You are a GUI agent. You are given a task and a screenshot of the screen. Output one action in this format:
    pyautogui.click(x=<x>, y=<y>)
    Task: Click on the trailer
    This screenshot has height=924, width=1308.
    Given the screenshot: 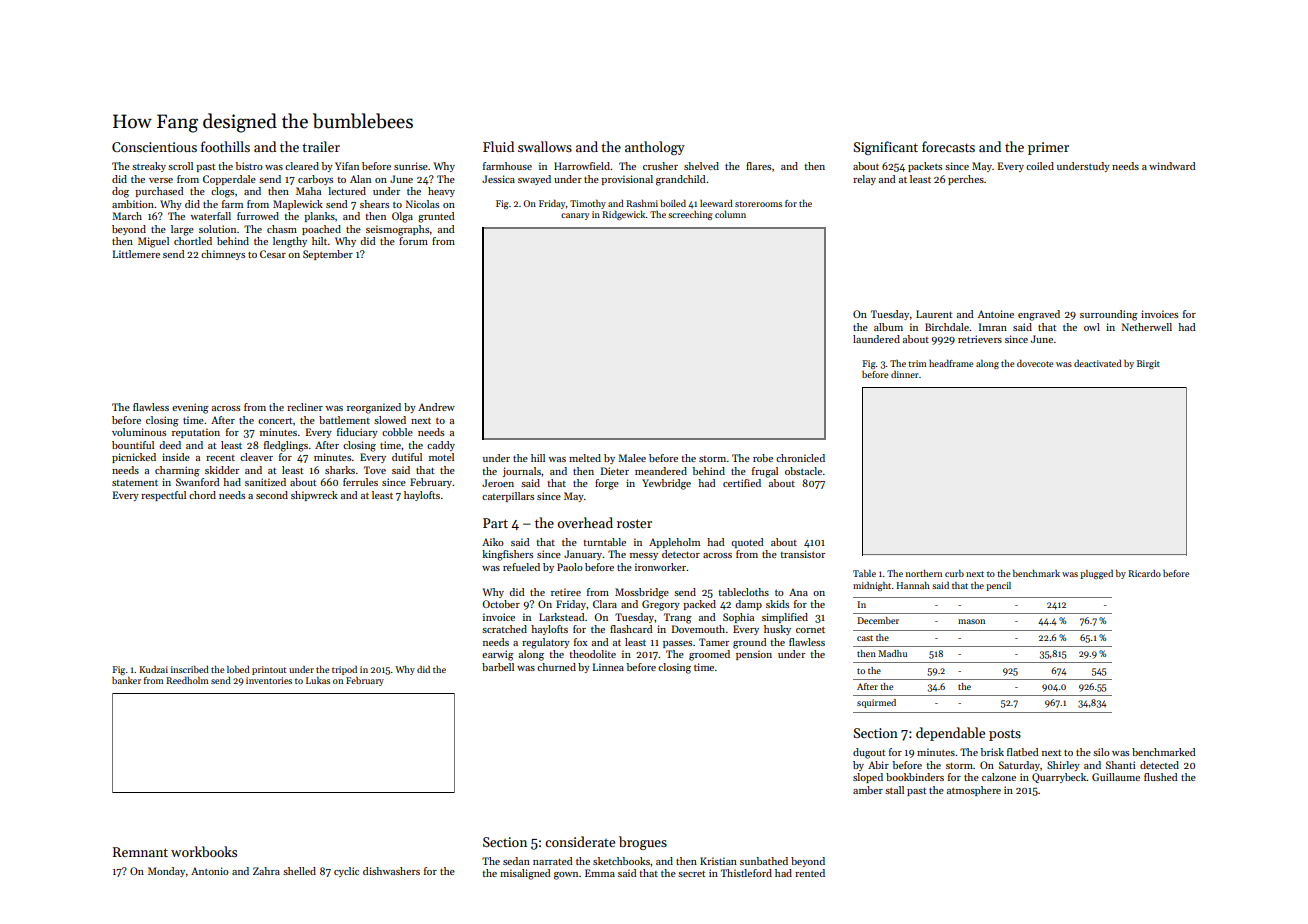 What is the action you would take?
    pyautogui.click(x=321, y=146)
